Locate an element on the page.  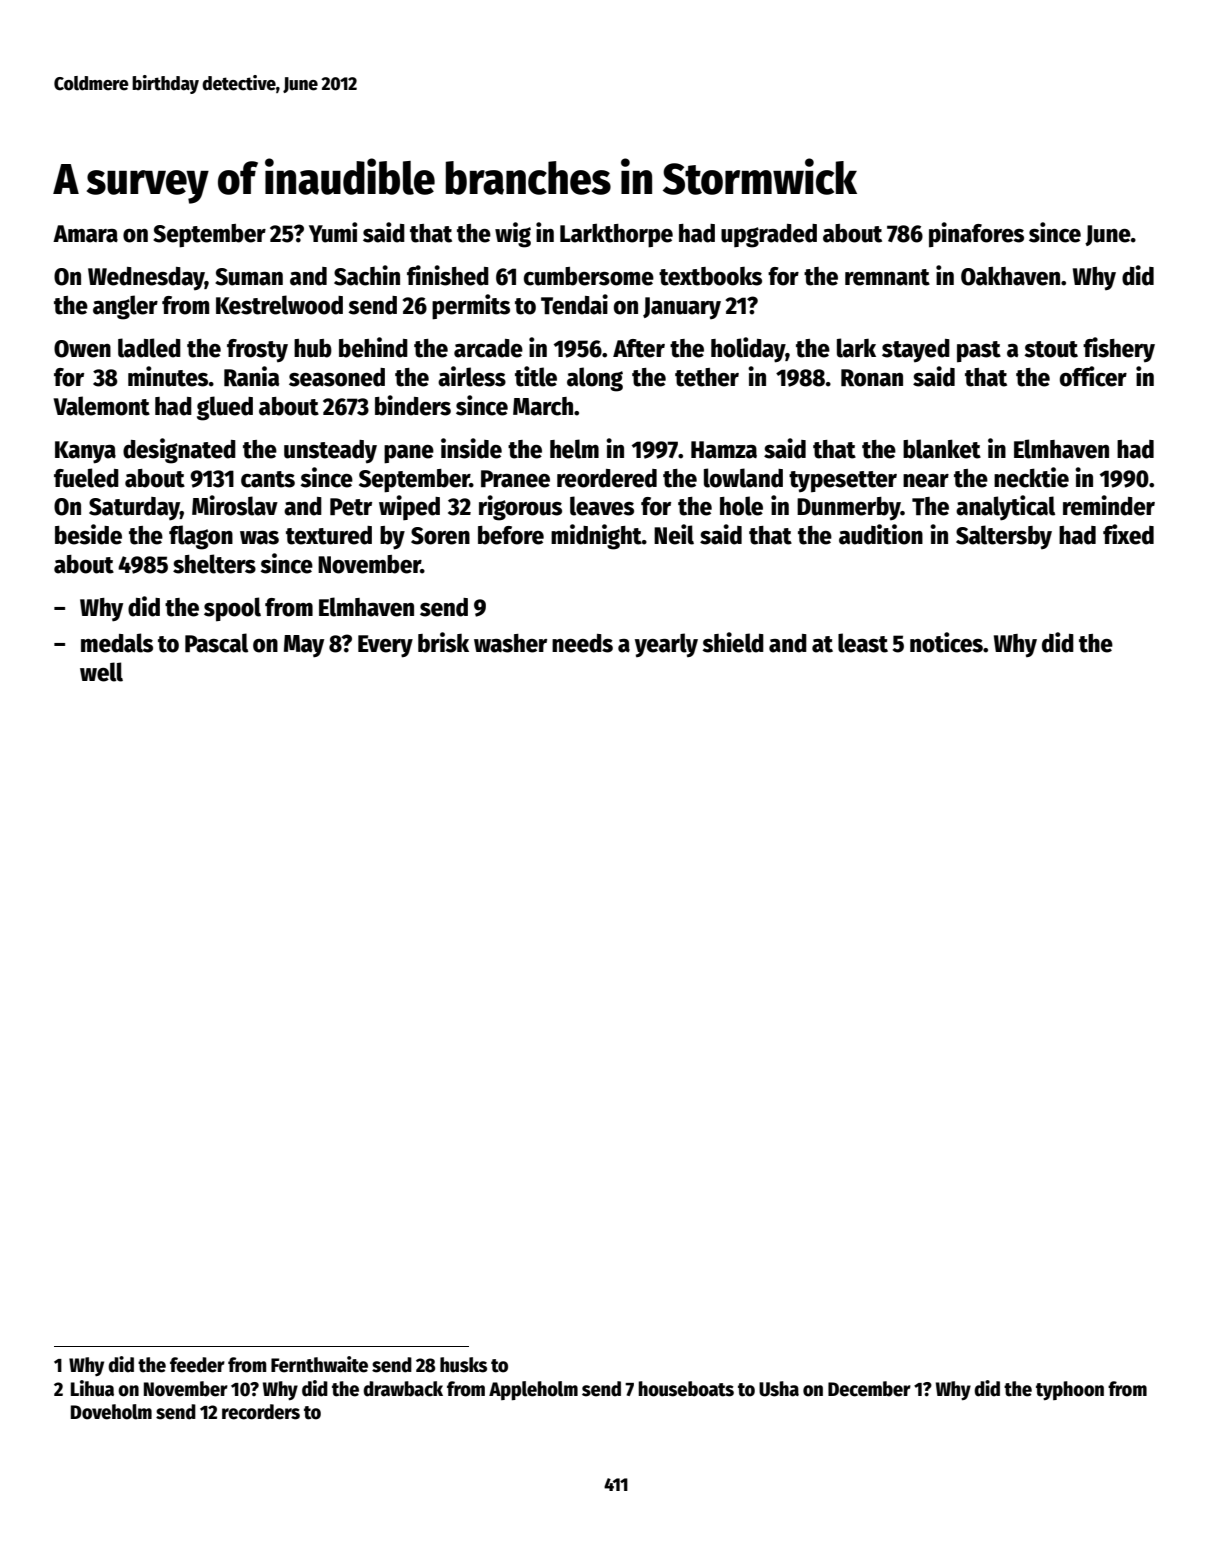
May is located at coordinates (304, 646).
